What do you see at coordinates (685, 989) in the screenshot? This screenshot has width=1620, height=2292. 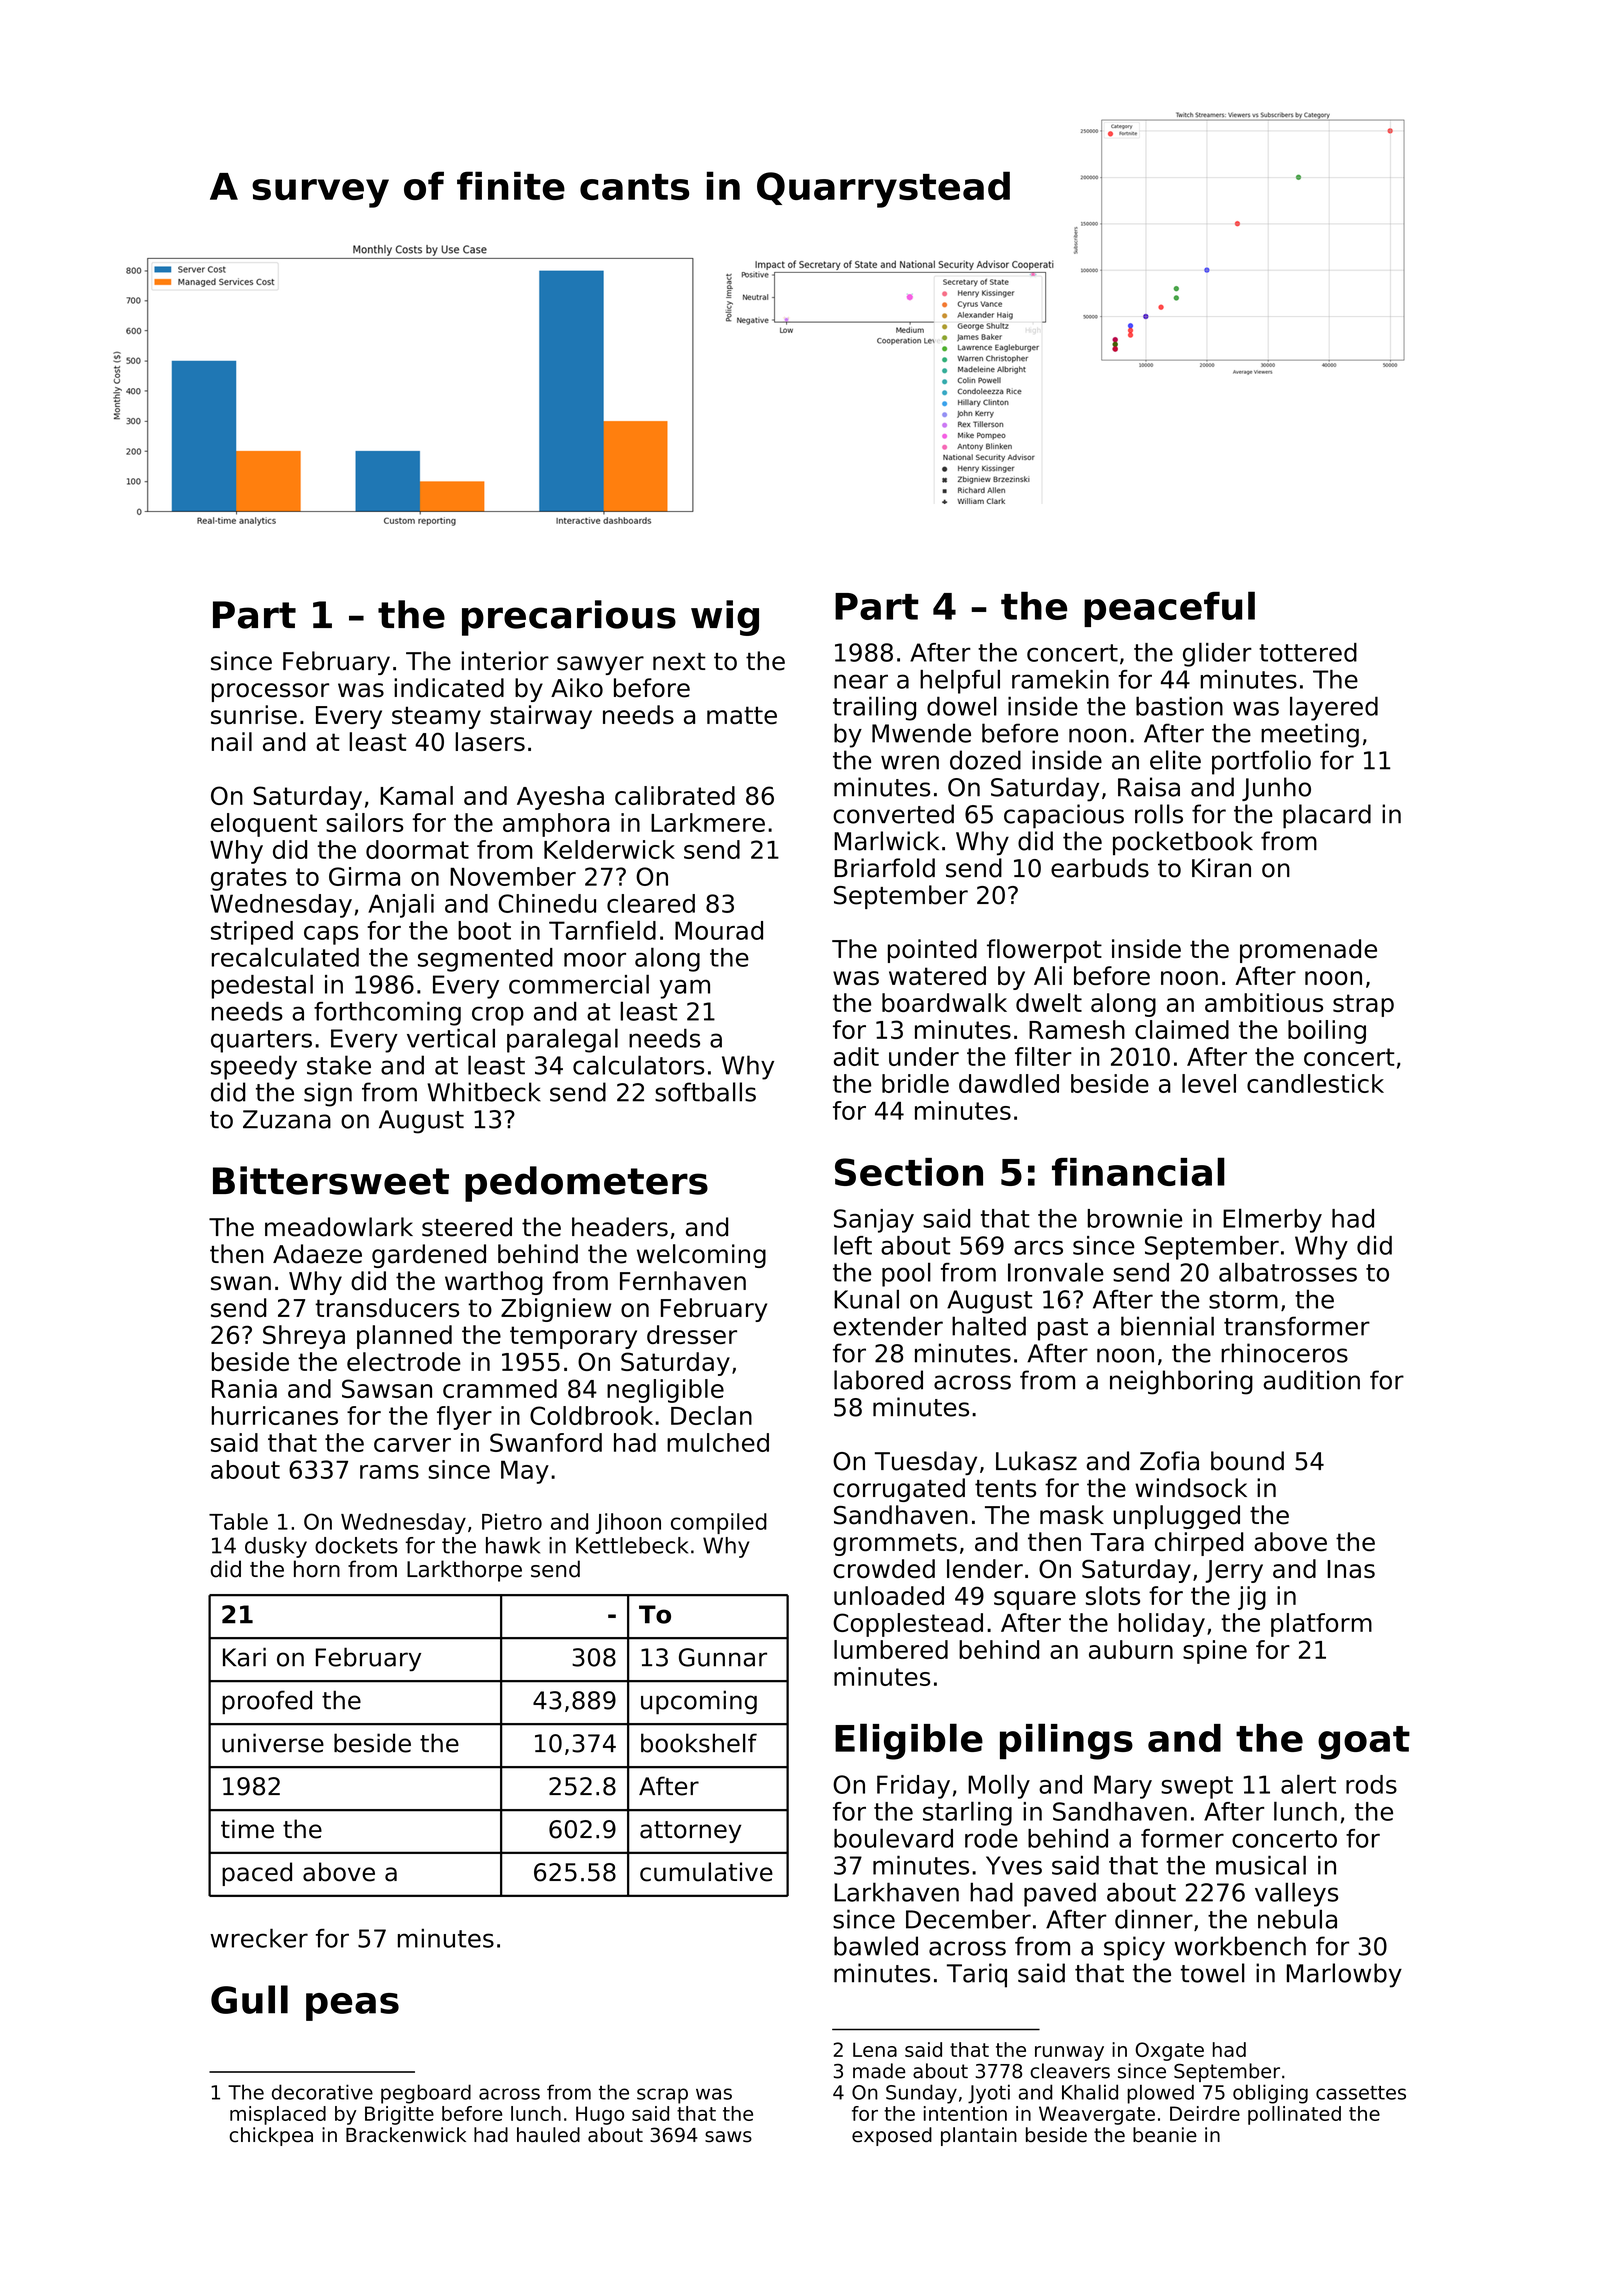 I see `yam` at bounding box center [685, 989].
